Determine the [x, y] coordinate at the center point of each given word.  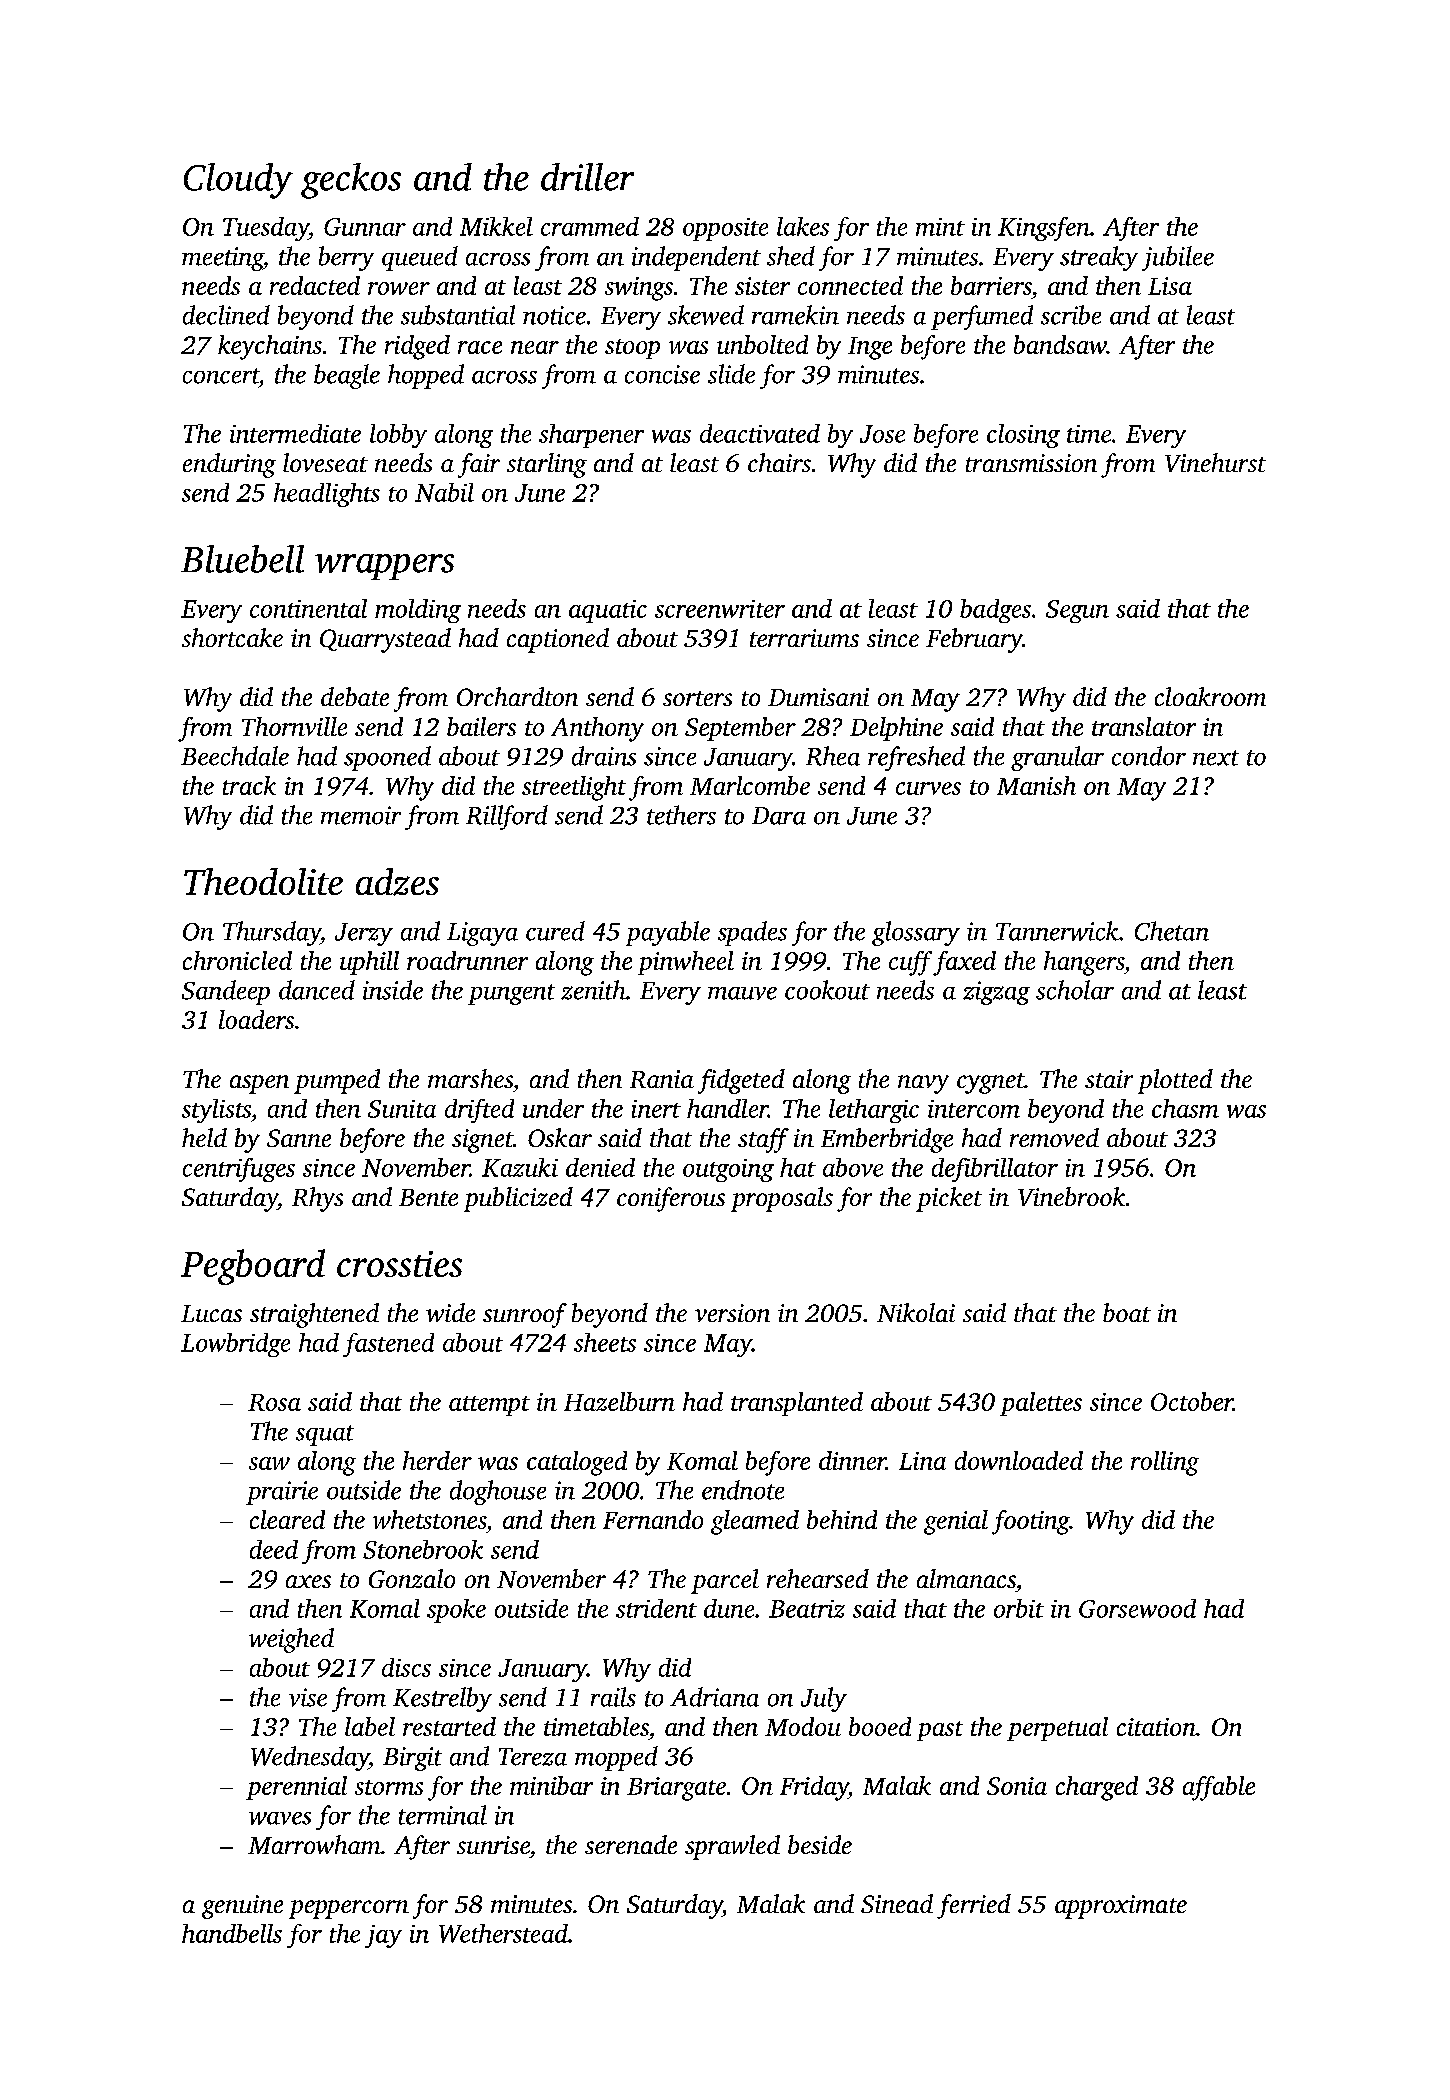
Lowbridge [235, 1345]
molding [418, 611]
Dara [779, 816]
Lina [922, 1461]
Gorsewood [1137, 1608]
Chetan [1172, 931]
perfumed [982, 317]
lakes [803, 226]
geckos [351, 181]
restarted [449, 1726]
